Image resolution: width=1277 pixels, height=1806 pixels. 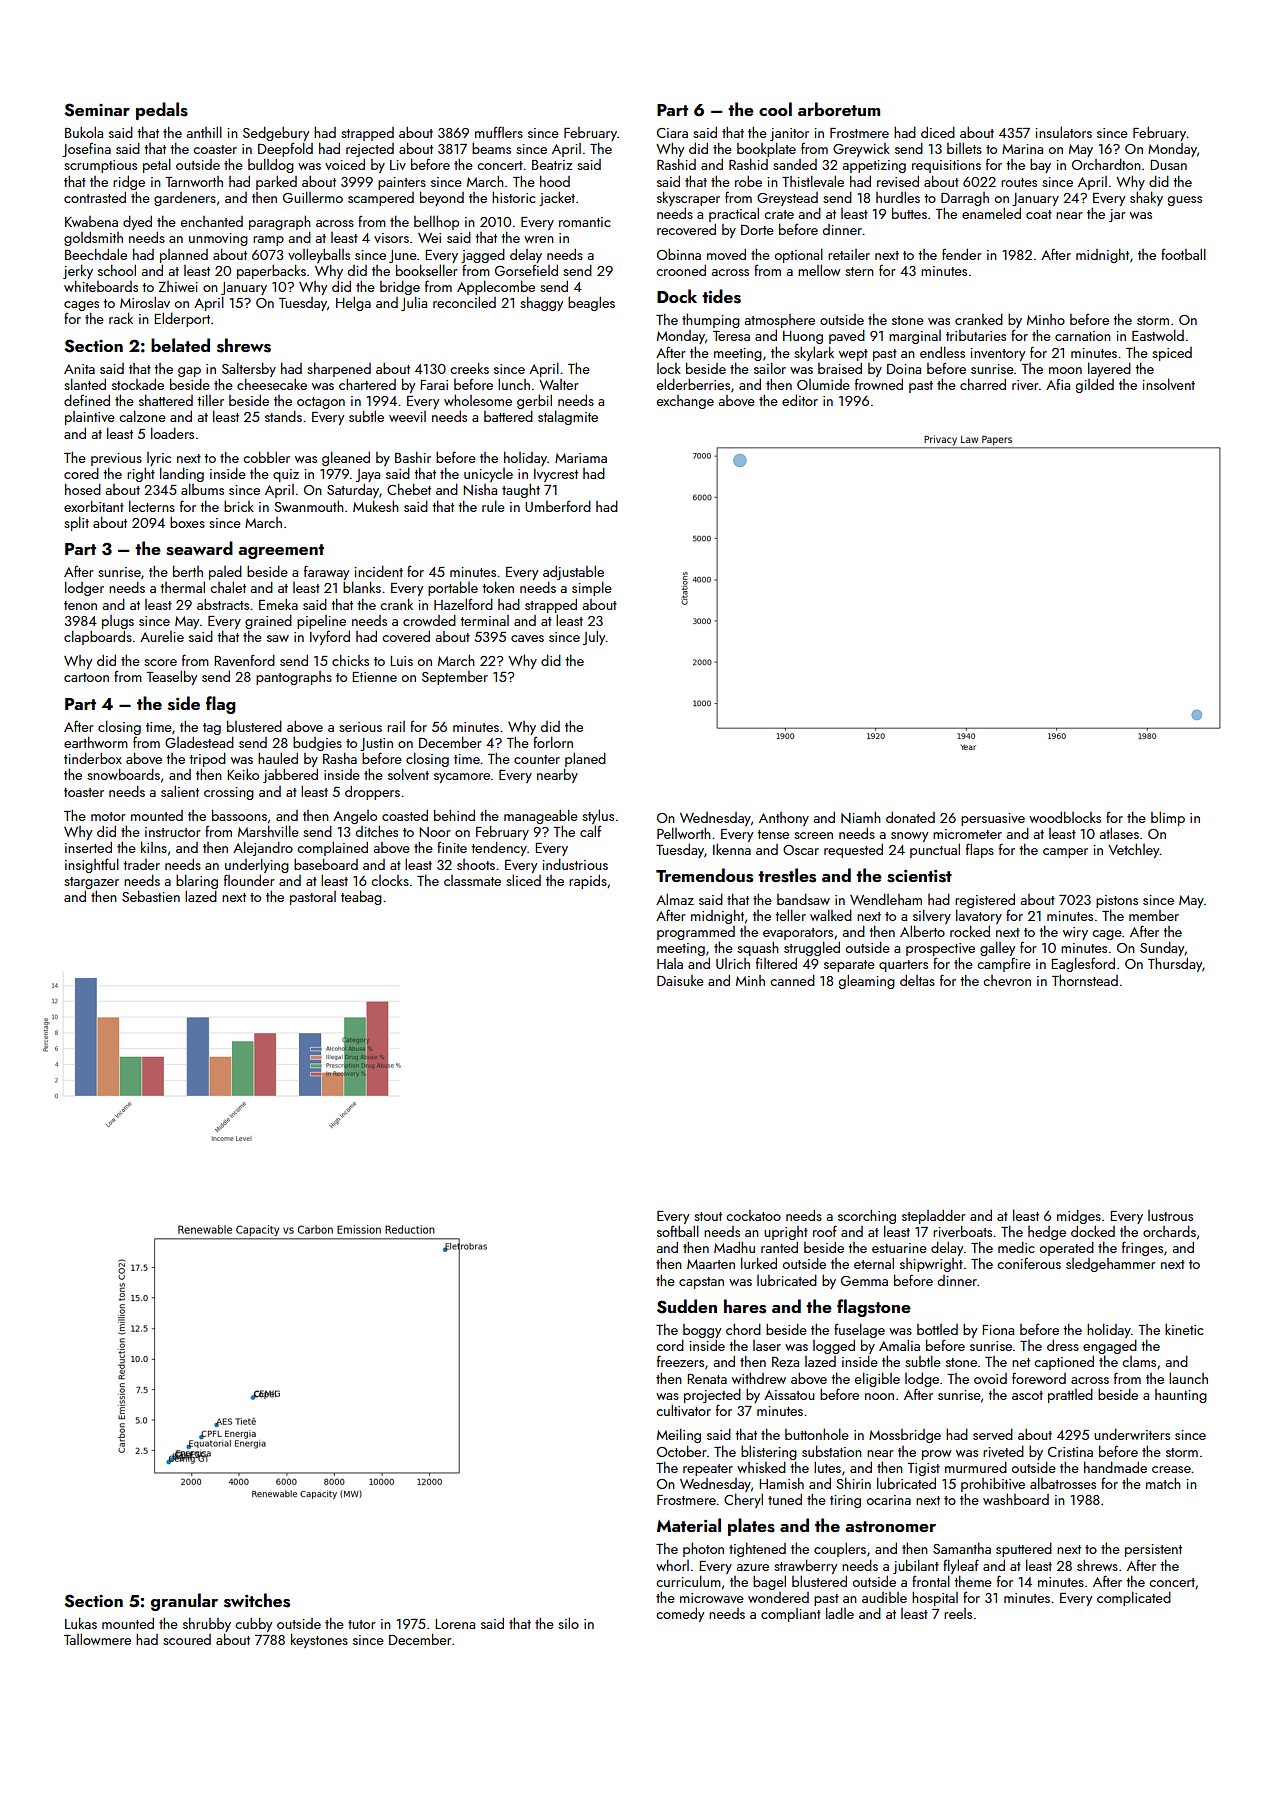 What do you see at coordinates (1079, 1216) in the screenshot?
I see `midges` at bounding box center [1079, 1216].
